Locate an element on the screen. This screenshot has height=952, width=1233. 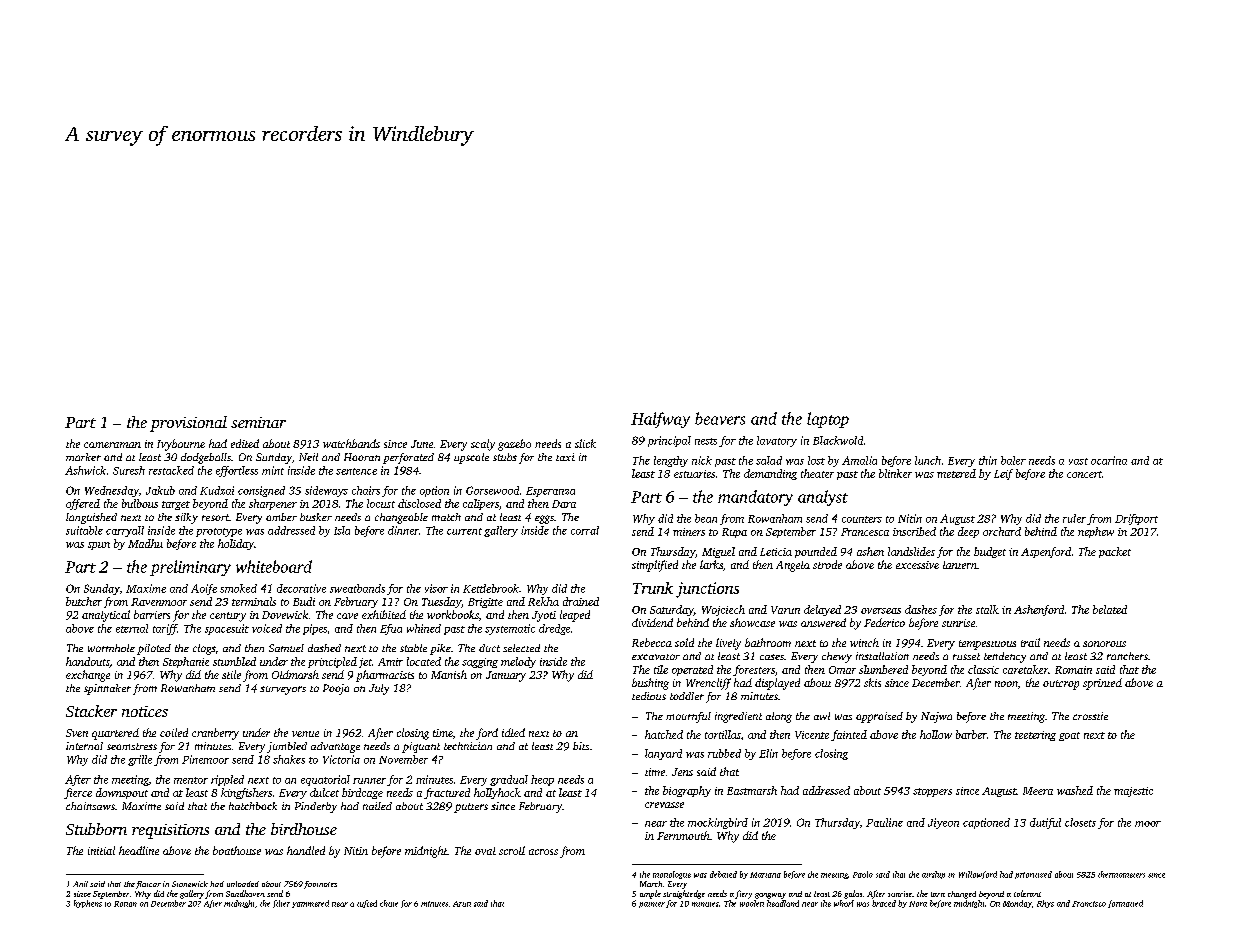
putters is located at coordinates (471, 808).
